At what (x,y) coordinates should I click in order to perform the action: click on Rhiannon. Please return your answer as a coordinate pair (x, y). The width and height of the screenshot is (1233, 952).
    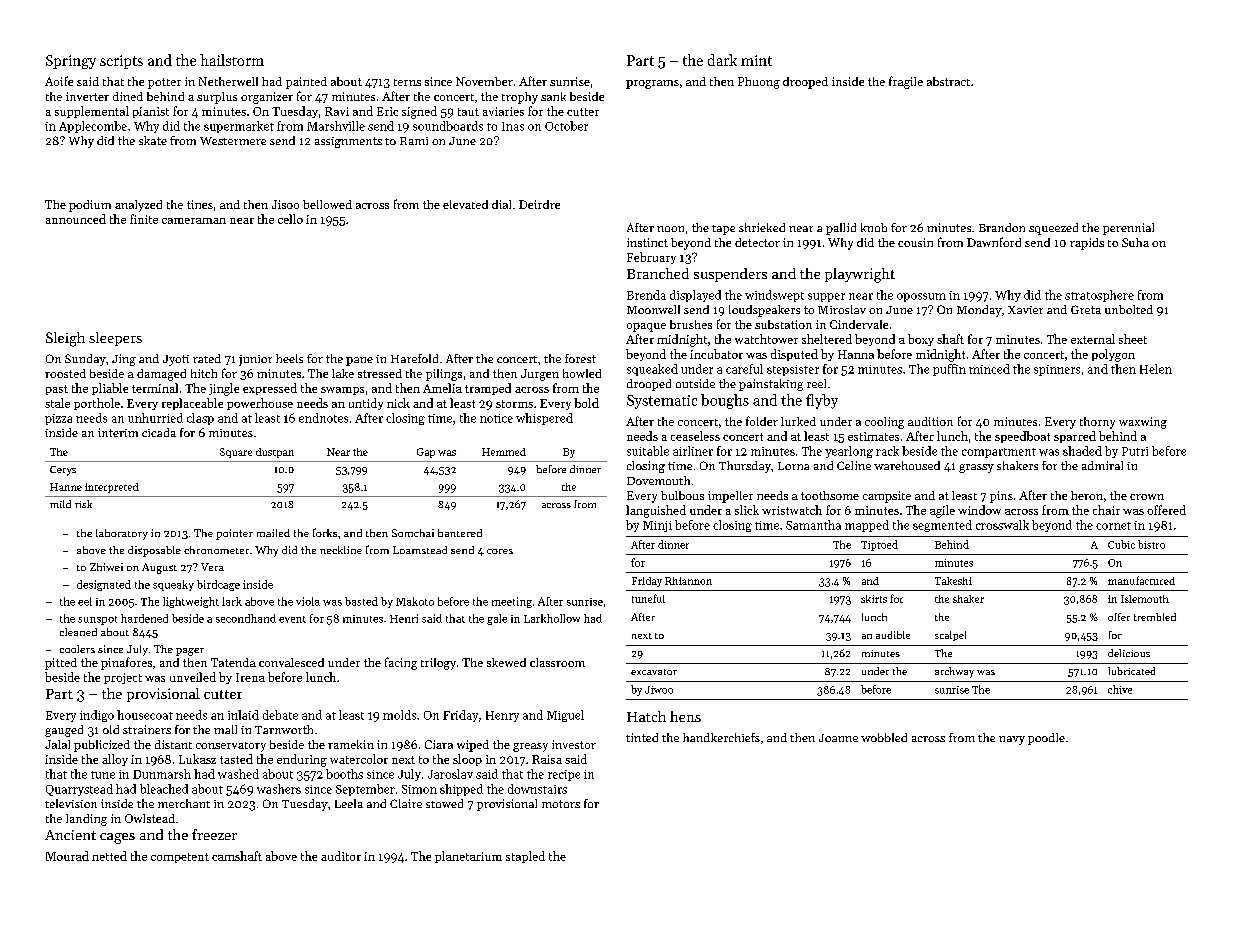
    Looking at the image, I should click on (688, 581).
